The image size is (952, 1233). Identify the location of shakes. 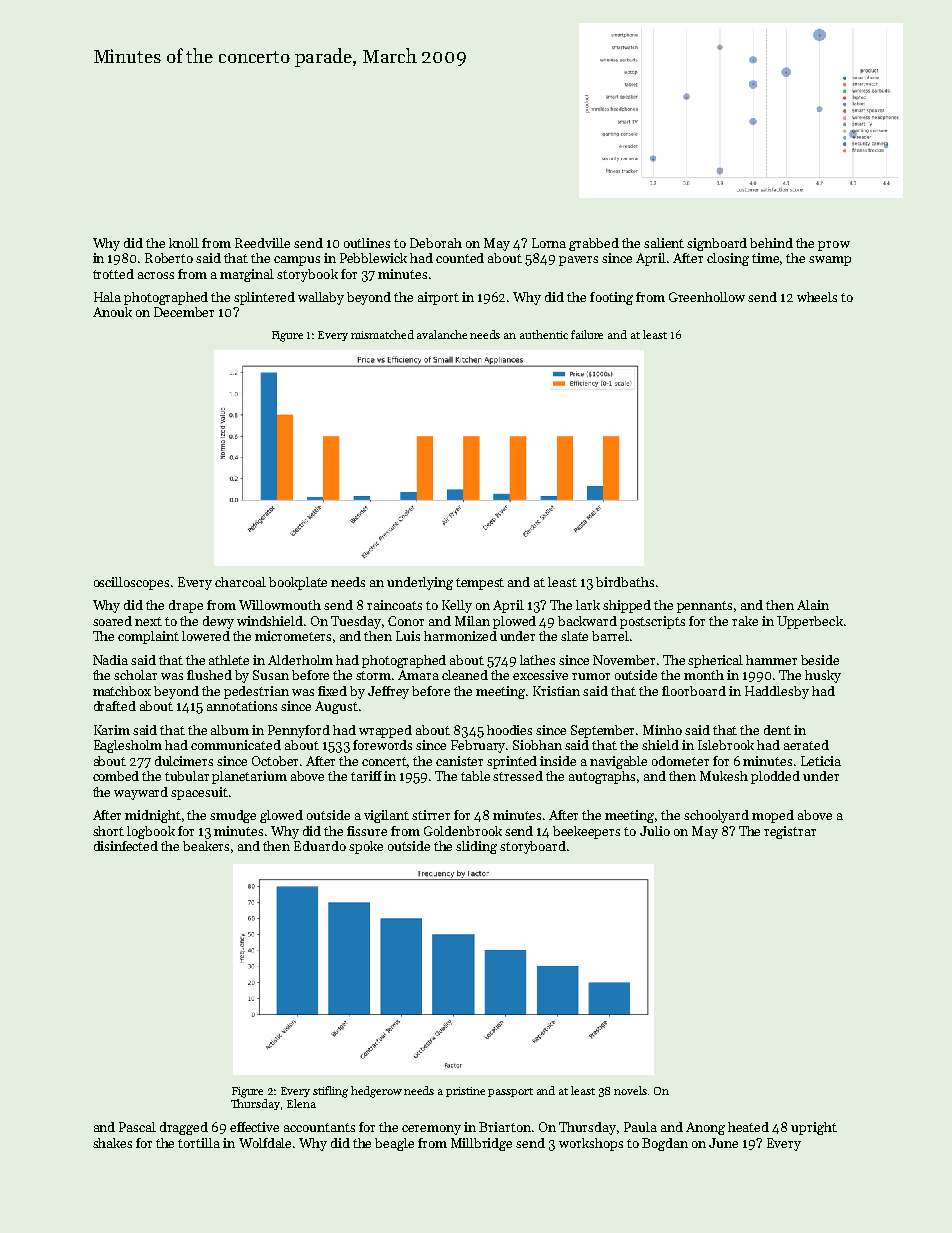
(112, 1143).
